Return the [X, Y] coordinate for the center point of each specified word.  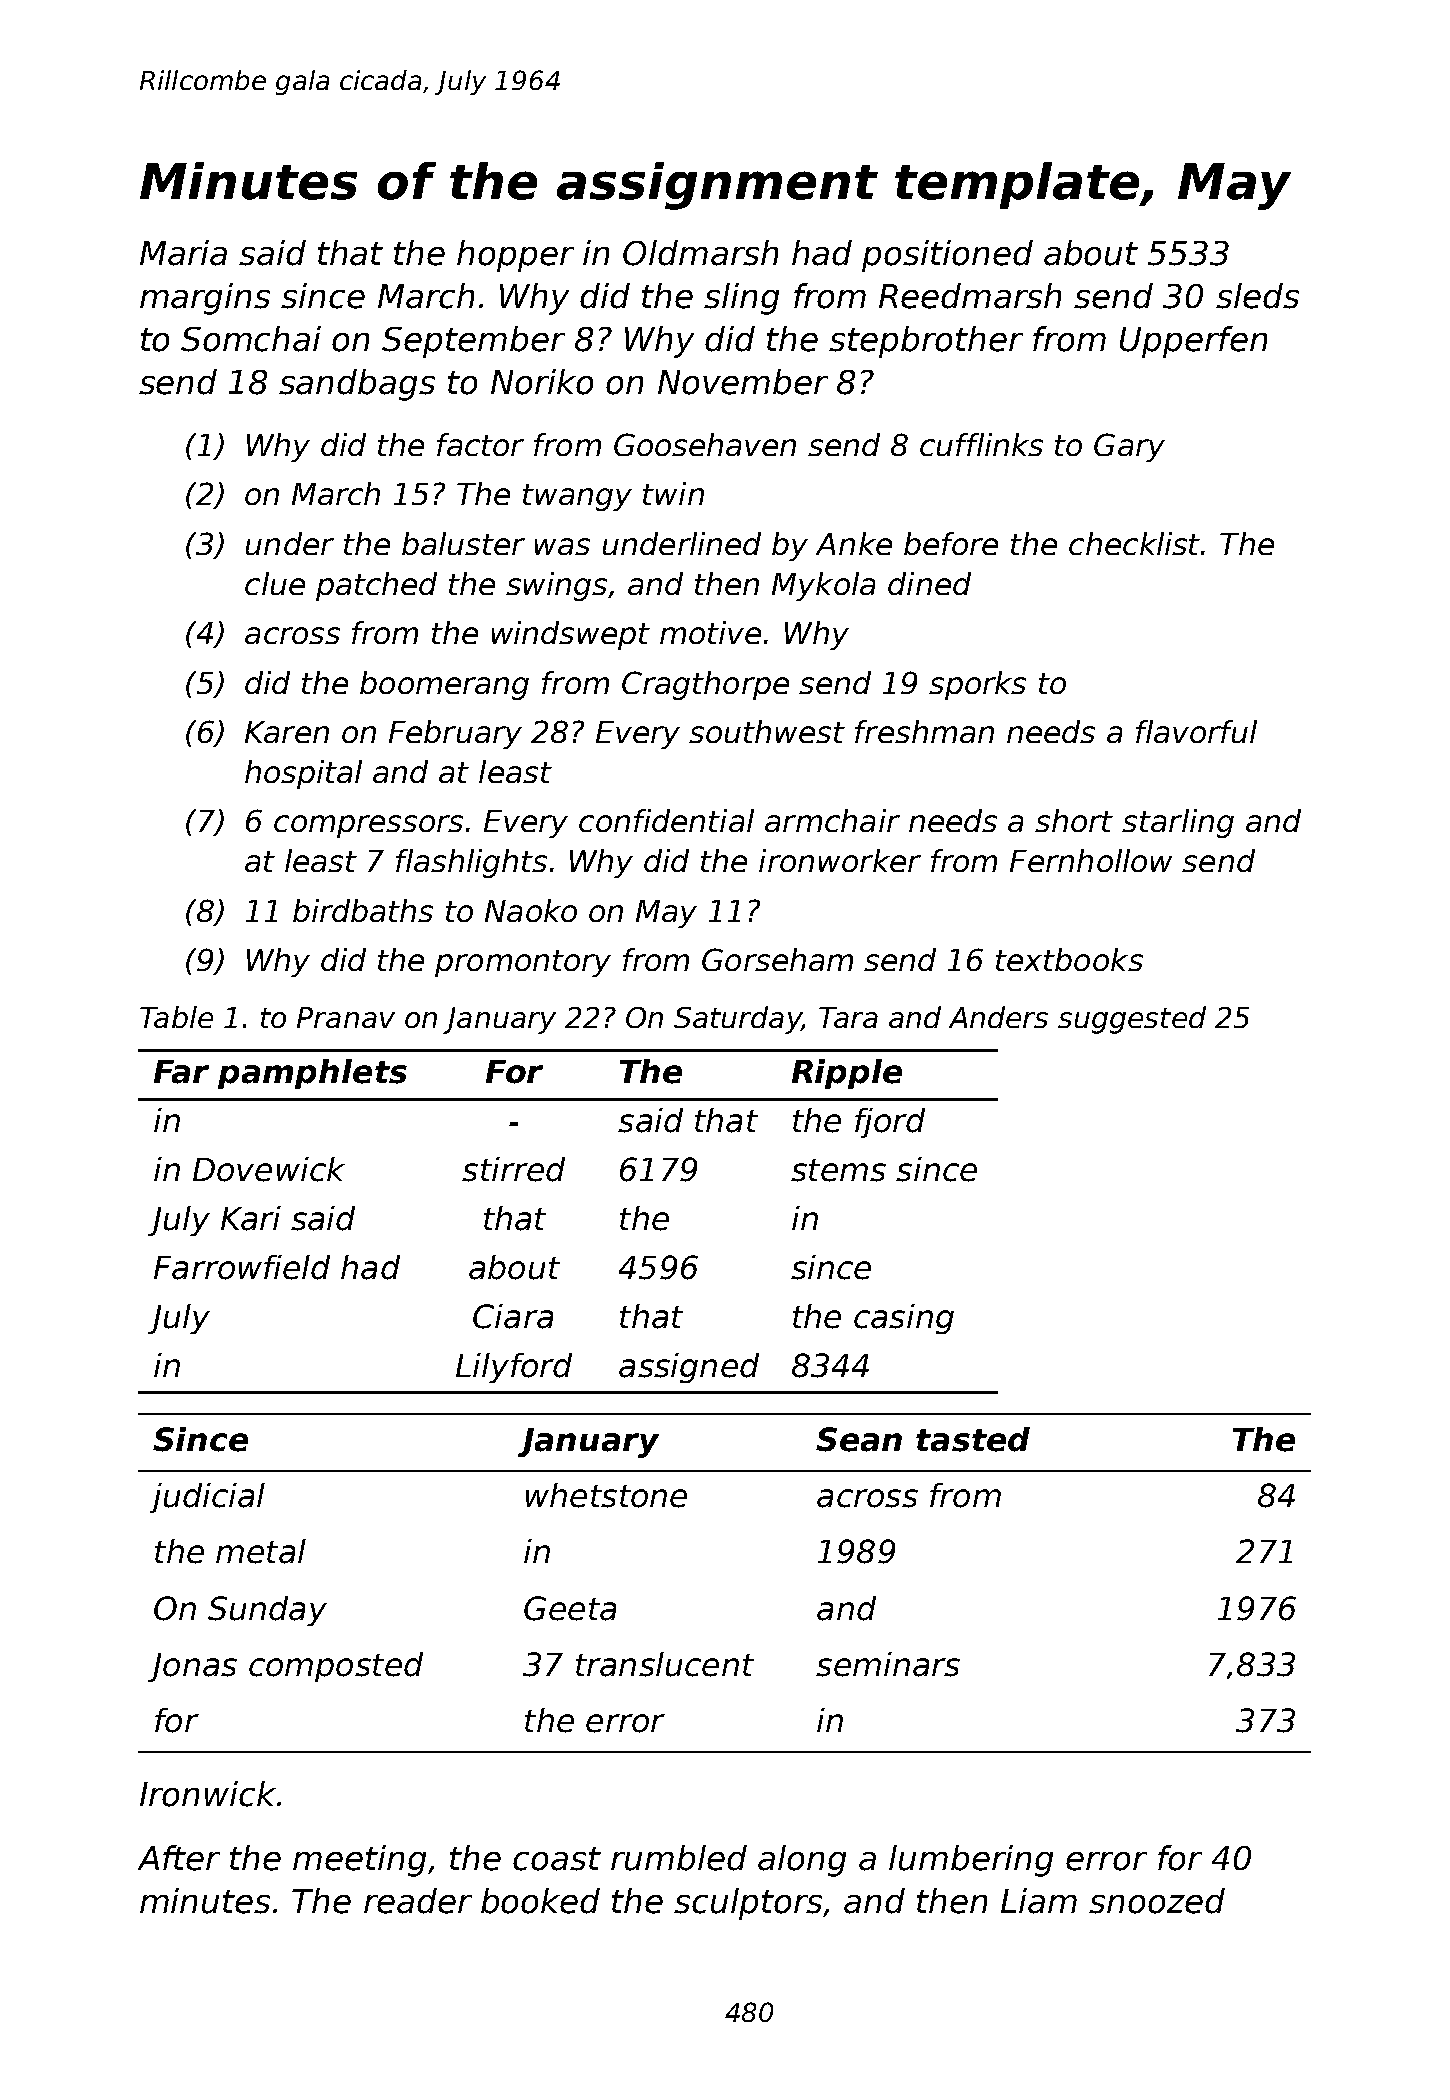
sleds [1257, 296]
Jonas [192, 1667]
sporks [977, 685]
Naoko [531, 910]
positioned [947, 256]
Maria [183, 253]
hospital [303, 774]
